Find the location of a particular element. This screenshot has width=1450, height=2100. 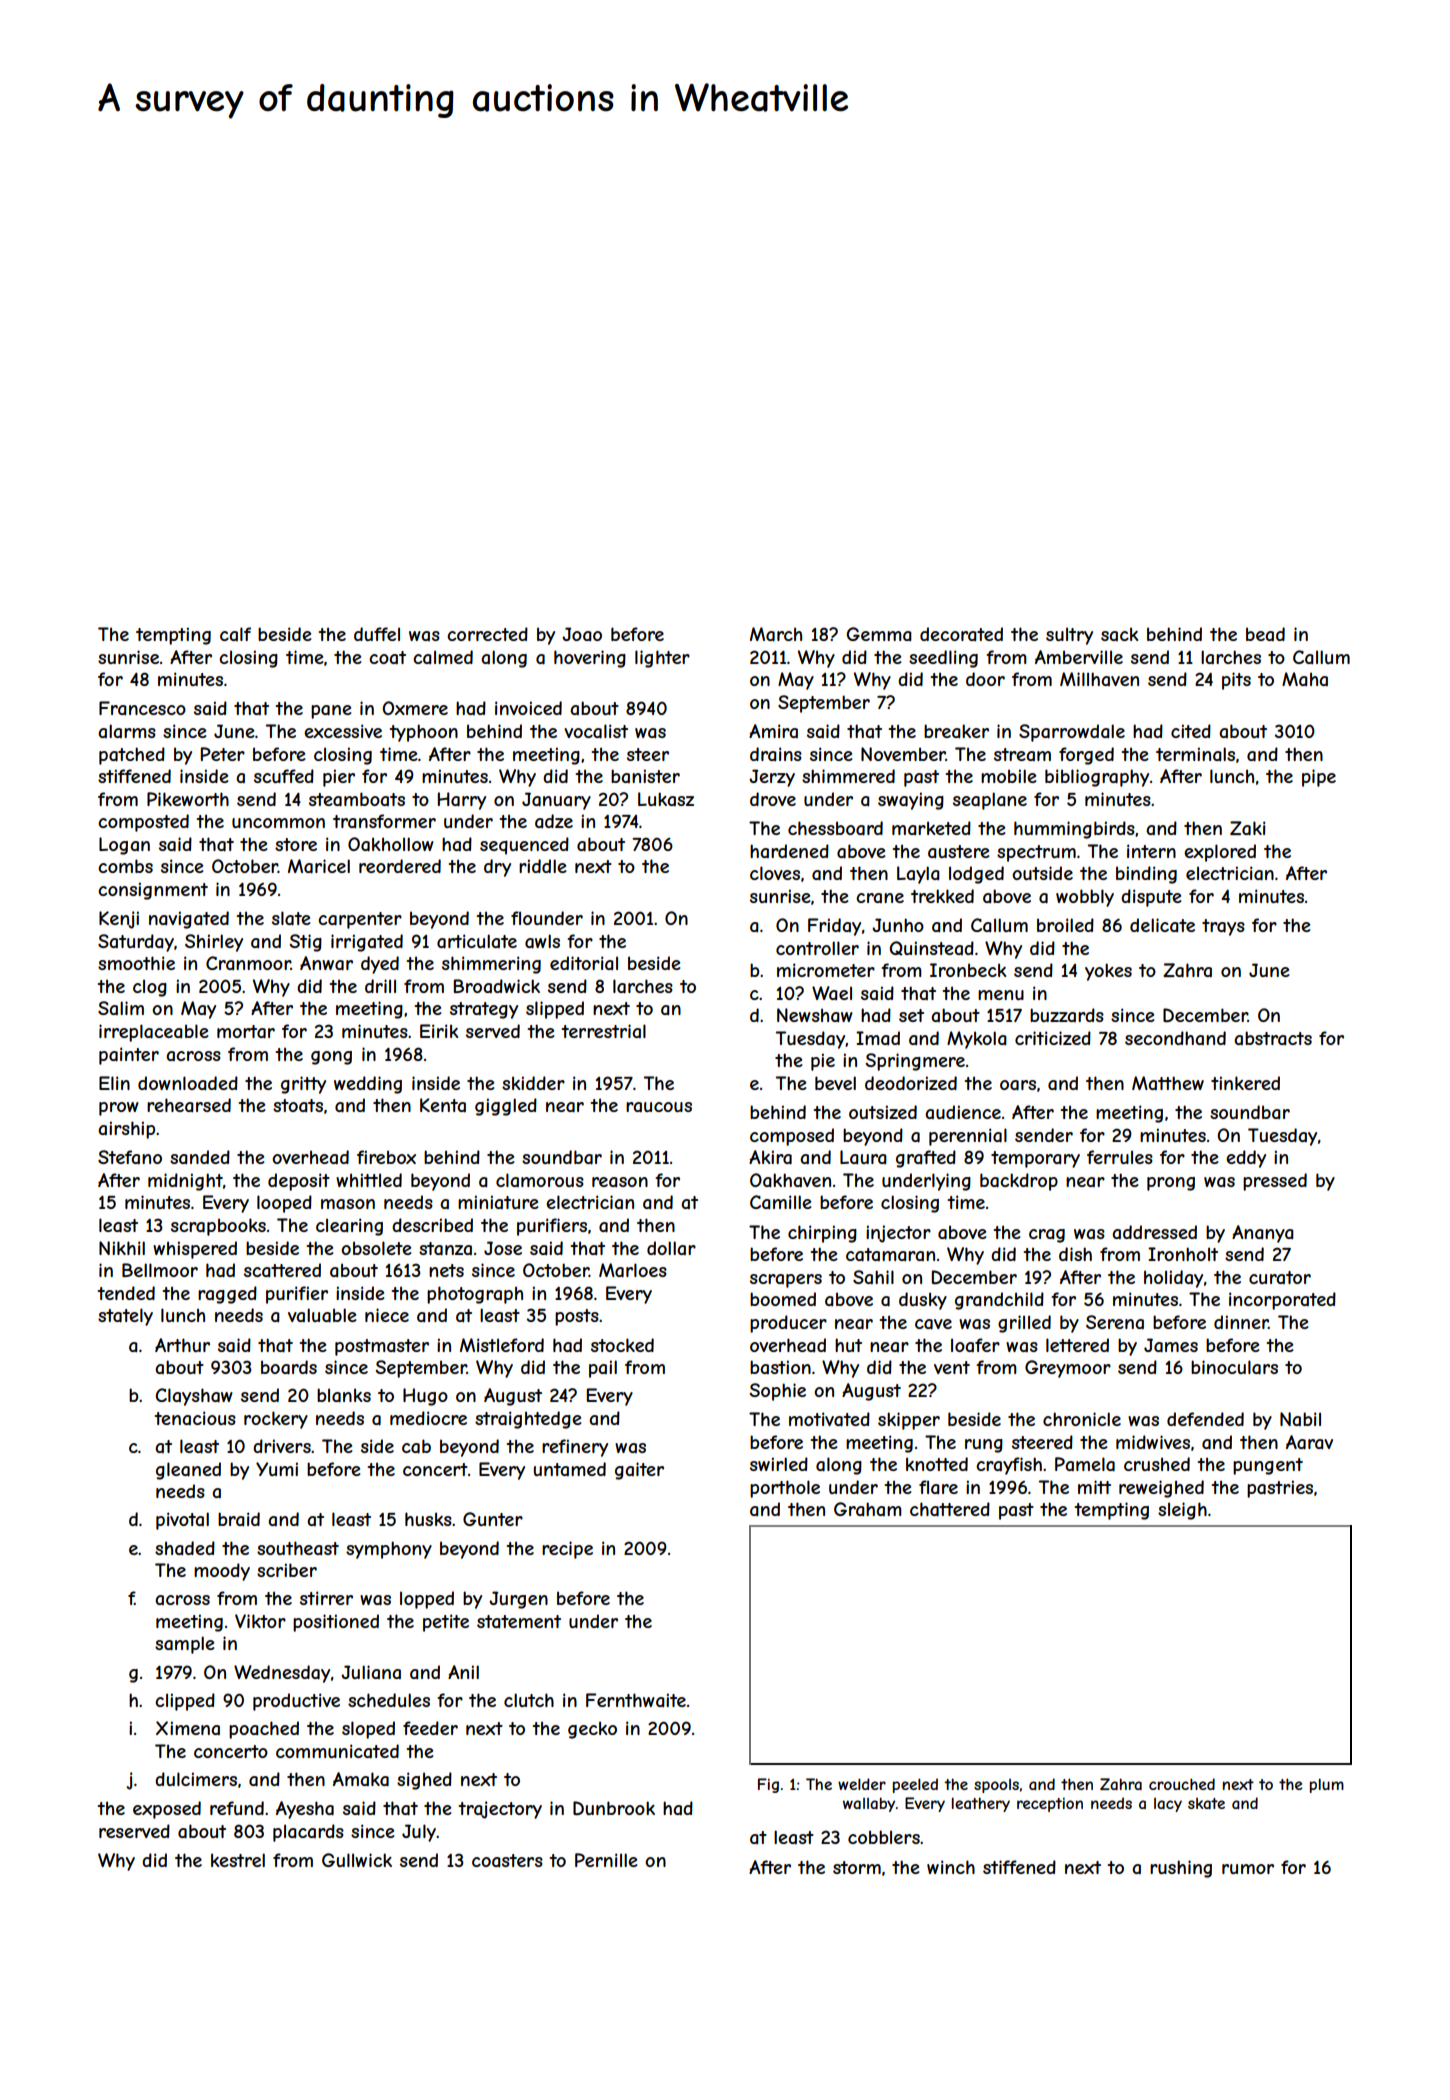

Francesco is located at coordinates (142, 708).
